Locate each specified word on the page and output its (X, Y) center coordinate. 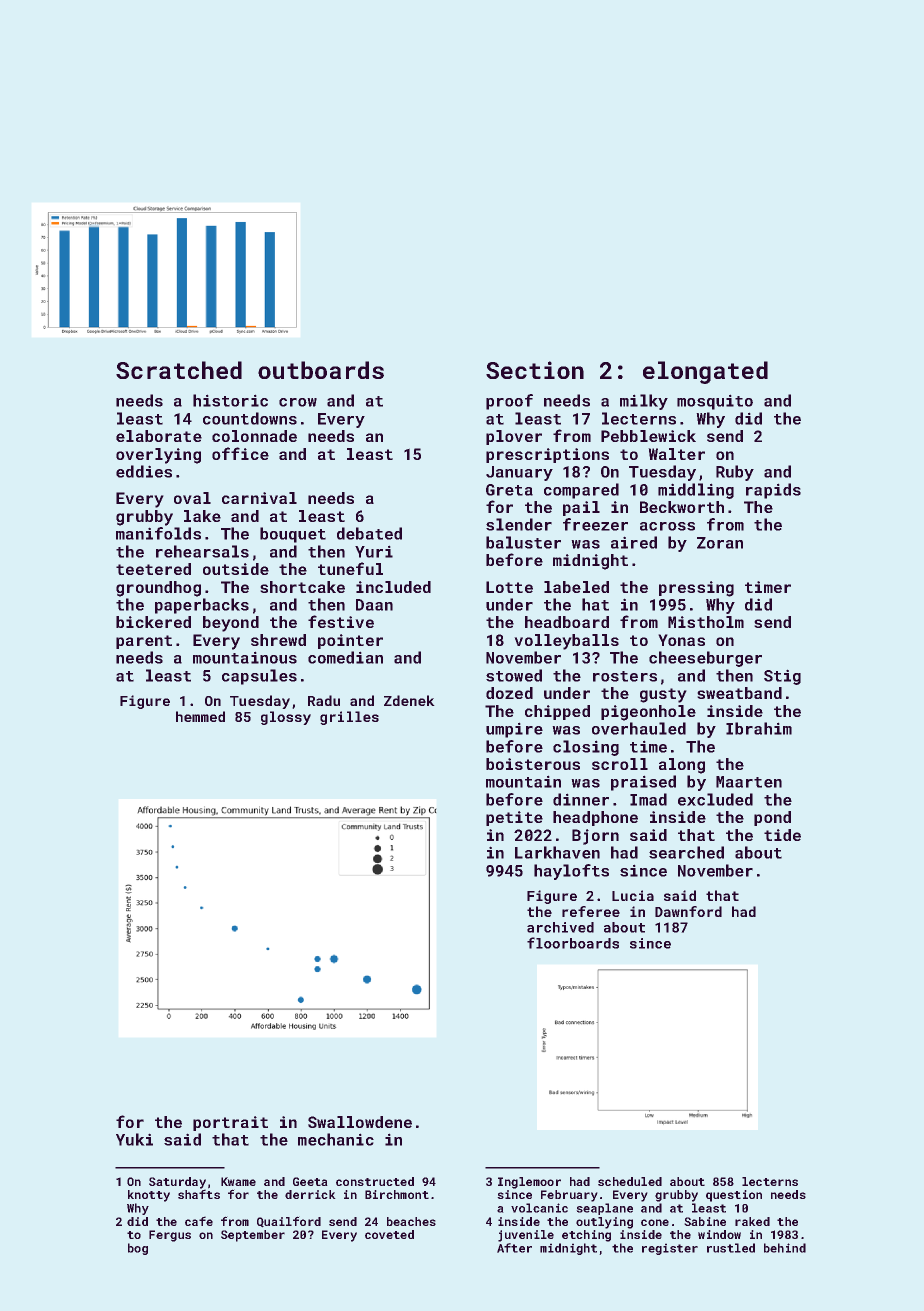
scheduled (630, 1181)
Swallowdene (360, 1122)
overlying (158, 456)
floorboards (573, 943)
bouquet (293, 535)
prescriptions (547, 455)
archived (560, 927)
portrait (230, 1123)
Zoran (720, 543)
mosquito (715, 402)
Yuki (134, 1139)
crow (298, 402)
